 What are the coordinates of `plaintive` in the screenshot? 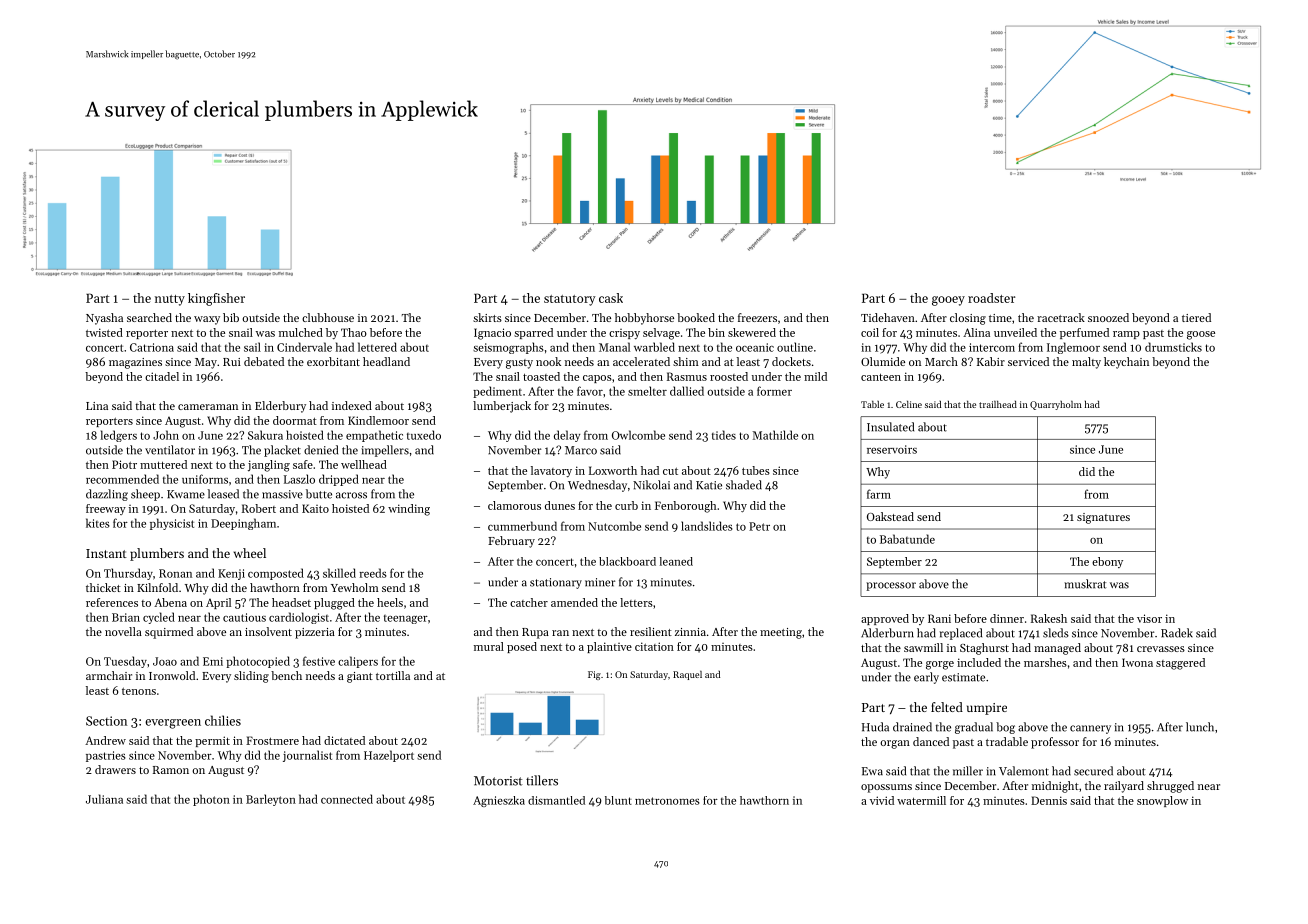 It's located at (609, 647).
